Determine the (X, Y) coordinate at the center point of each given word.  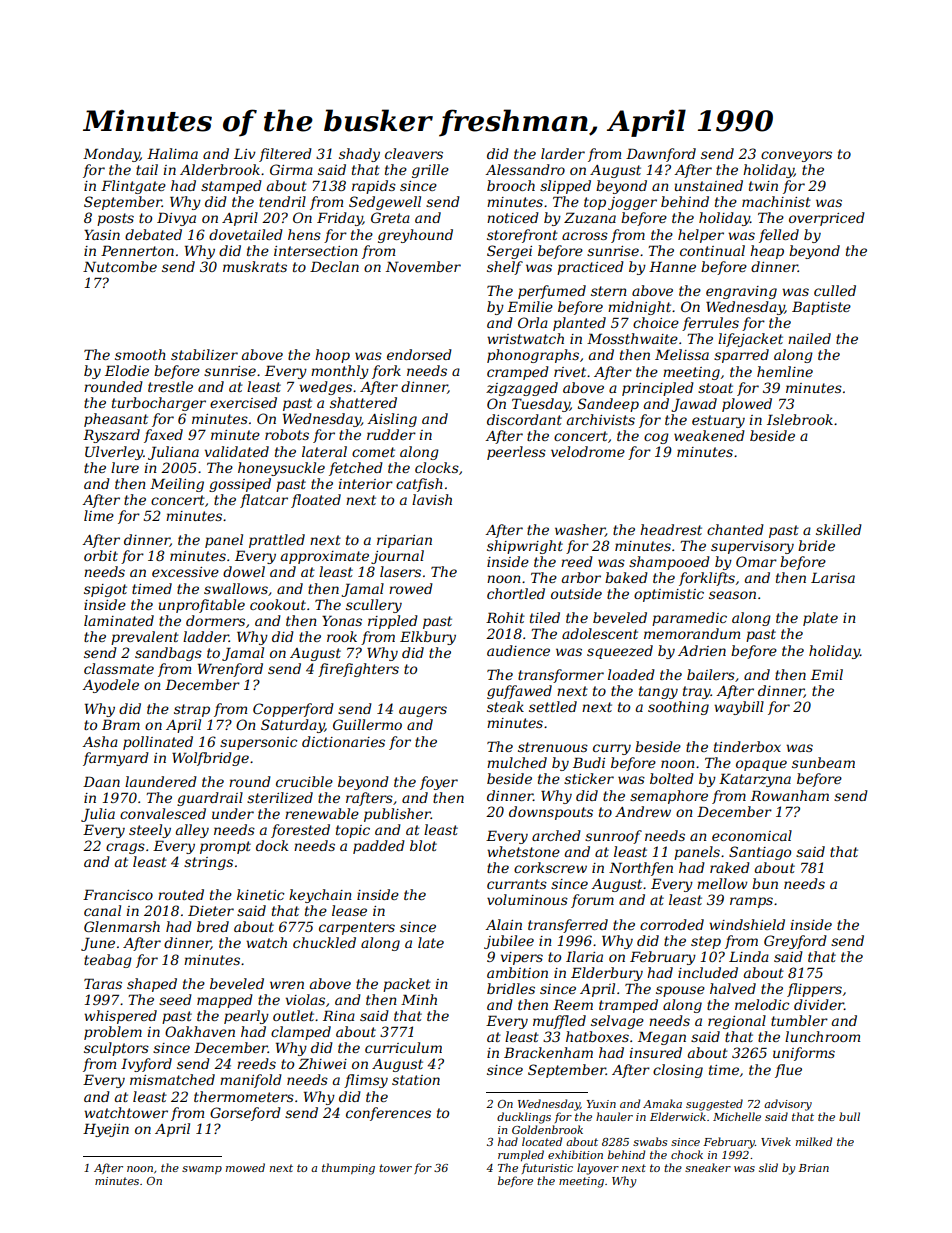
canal (102, 910)
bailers (711, 674)
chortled (516, 593)
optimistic (669, 595)
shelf (505, 268)
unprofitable (202, 606)
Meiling (177, 485)
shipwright (525, 547)
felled (779, 236)
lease (349, 910)
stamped (231, 187)
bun (765, 883)
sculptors (116, 1049)
